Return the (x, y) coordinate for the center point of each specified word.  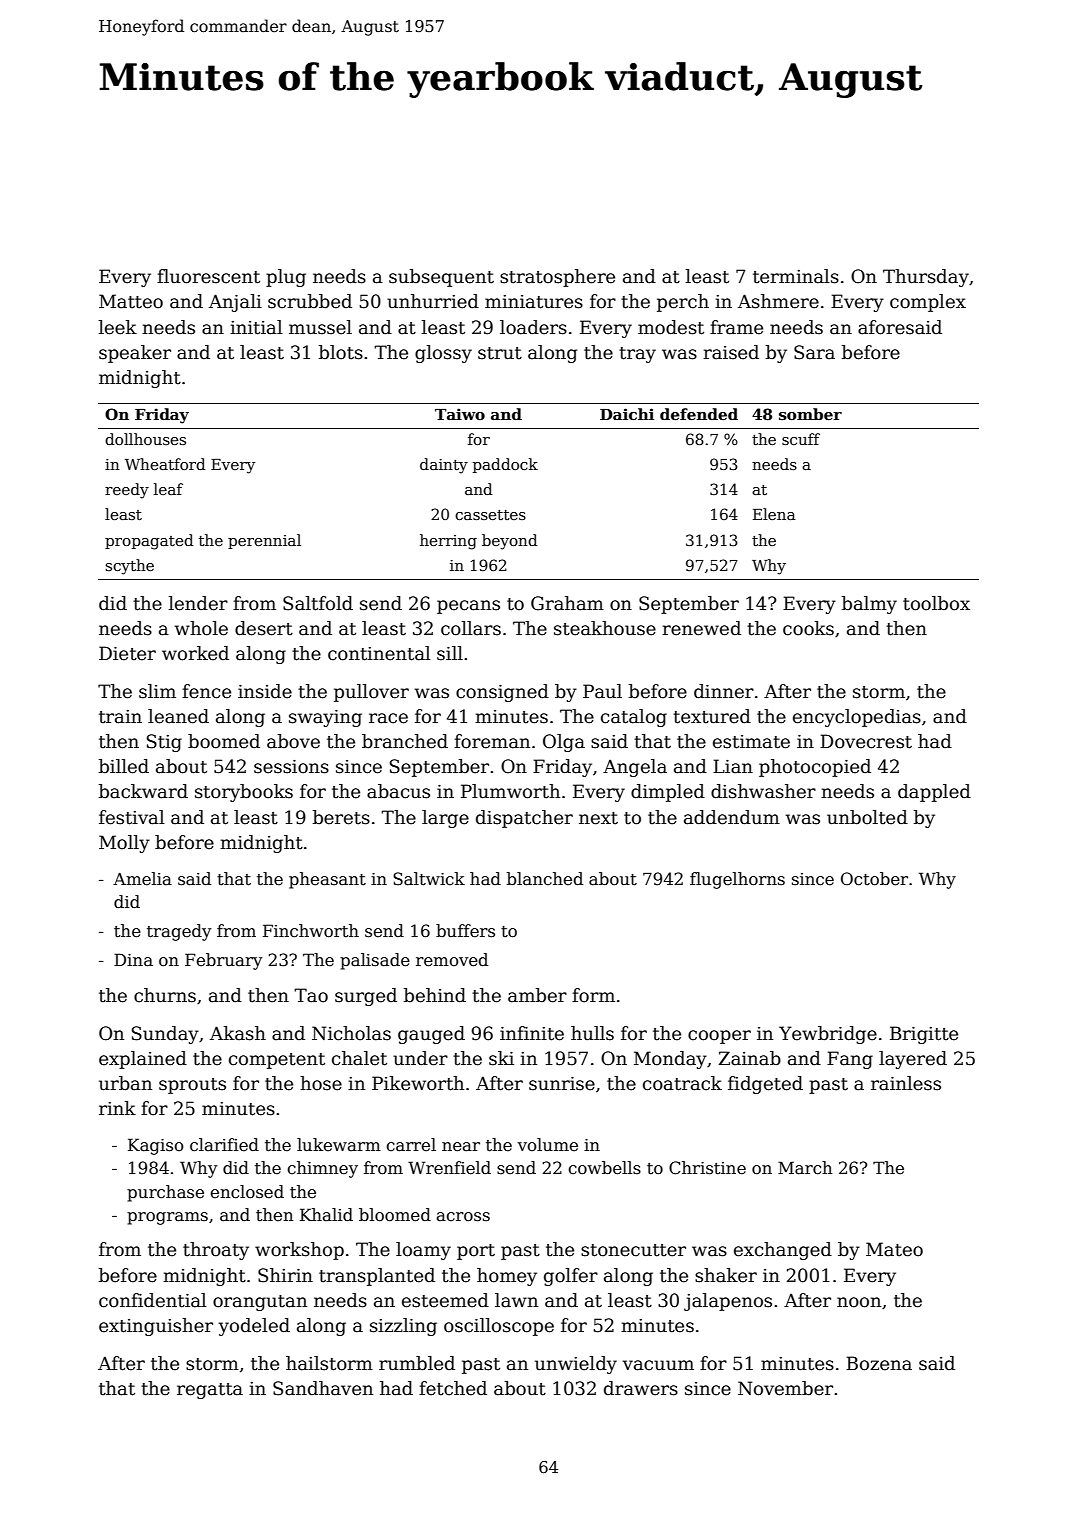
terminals (796, 276)
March (805, 1168)
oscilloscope (499, 1327)
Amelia (142, 879)
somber (810, 414)
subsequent (441, 278)
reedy (127, 491)
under (420, 1058)
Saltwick (429, 879)
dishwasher (763, 791)
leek (118, 327)
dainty (444, 466)
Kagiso (156, 1146)
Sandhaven (323, 1388)
